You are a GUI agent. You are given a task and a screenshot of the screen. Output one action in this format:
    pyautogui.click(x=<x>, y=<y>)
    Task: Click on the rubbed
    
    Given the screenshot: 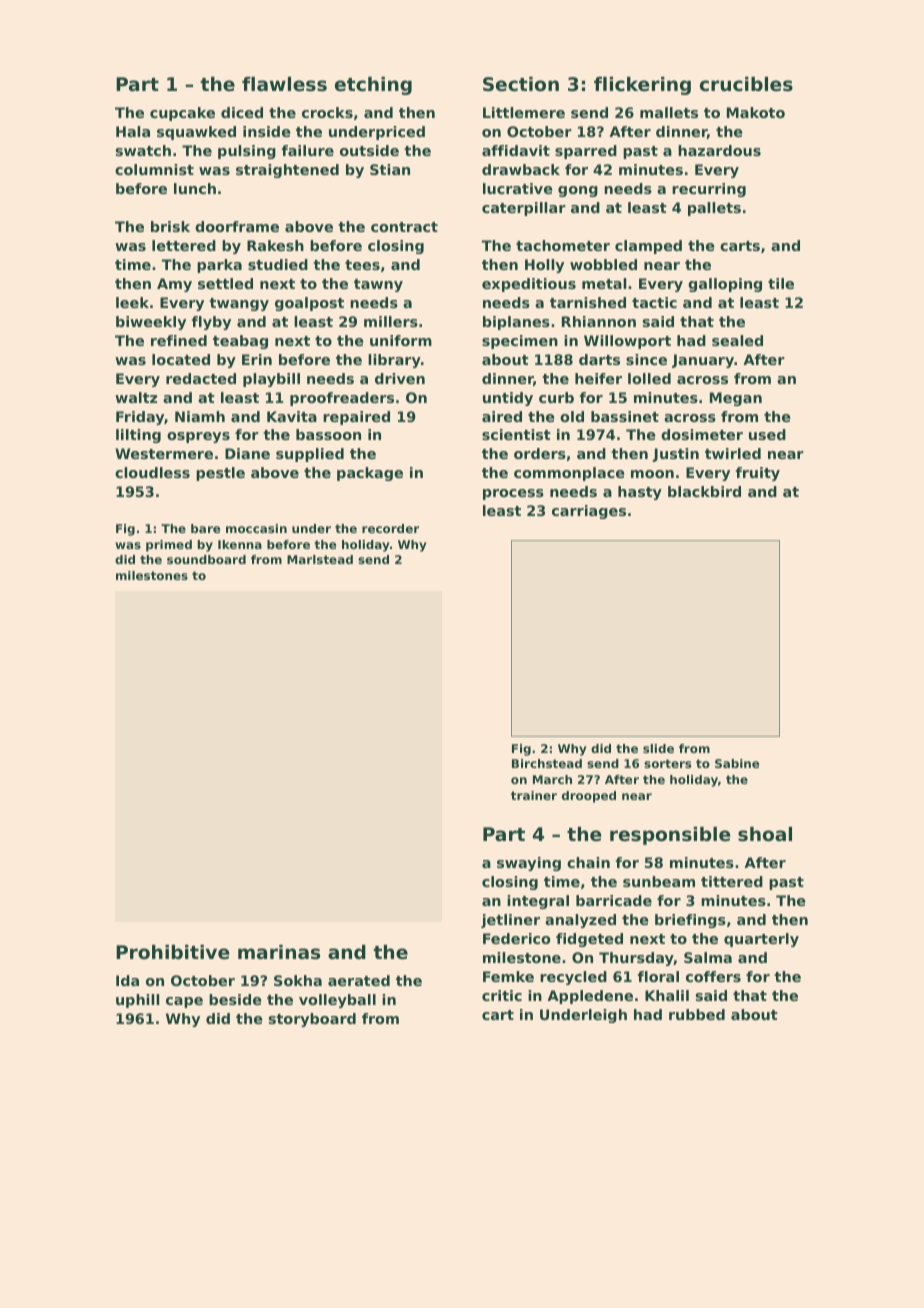 What is the action you would take?
    pyautogui.click(x=697, y=1014)
